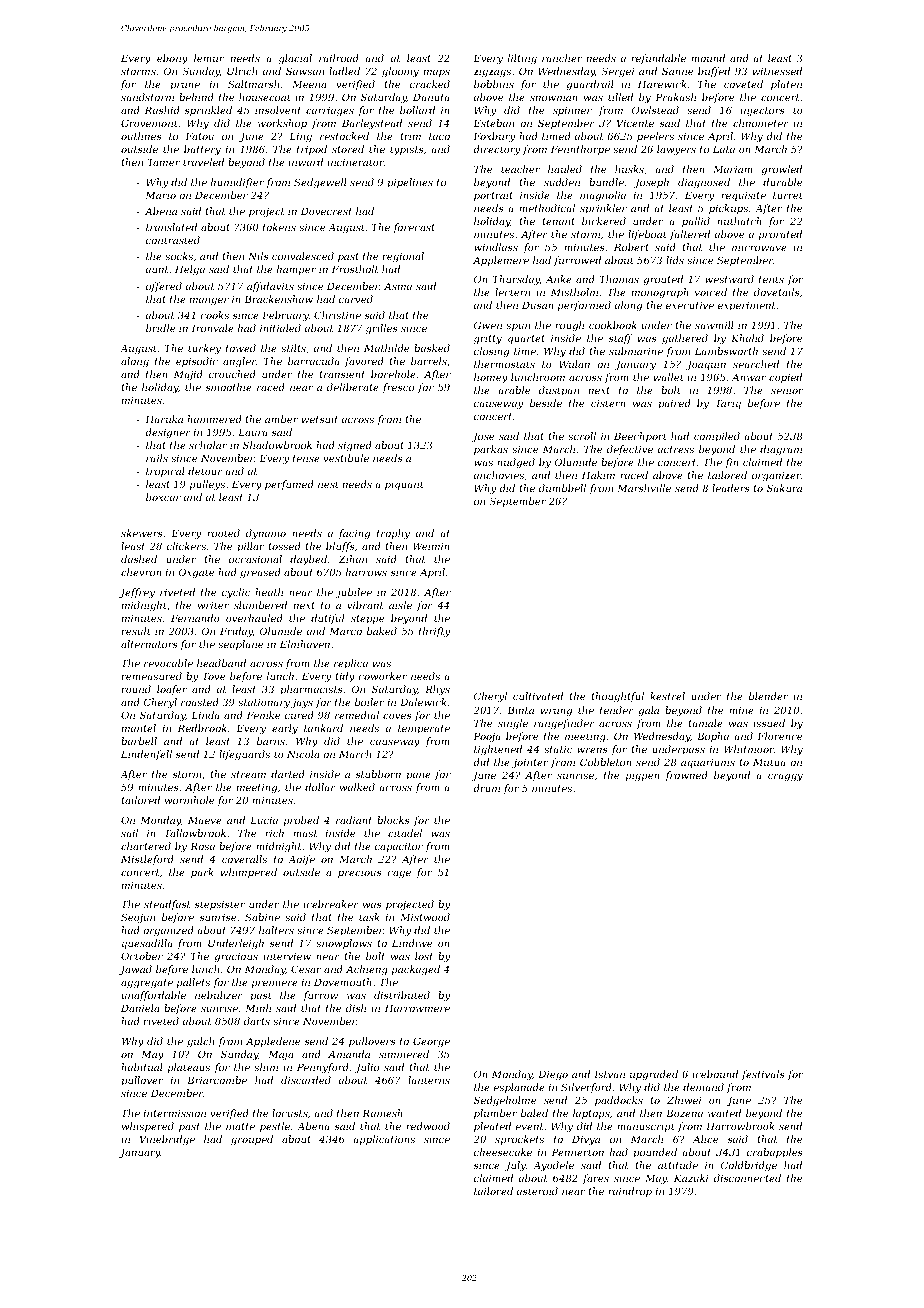 Image resolution: width=924 pixels, height=1308 pixels. What do you see at coordinates (400, 72) in the page?
I see `gloomy` at bounding box center [400, 72].
